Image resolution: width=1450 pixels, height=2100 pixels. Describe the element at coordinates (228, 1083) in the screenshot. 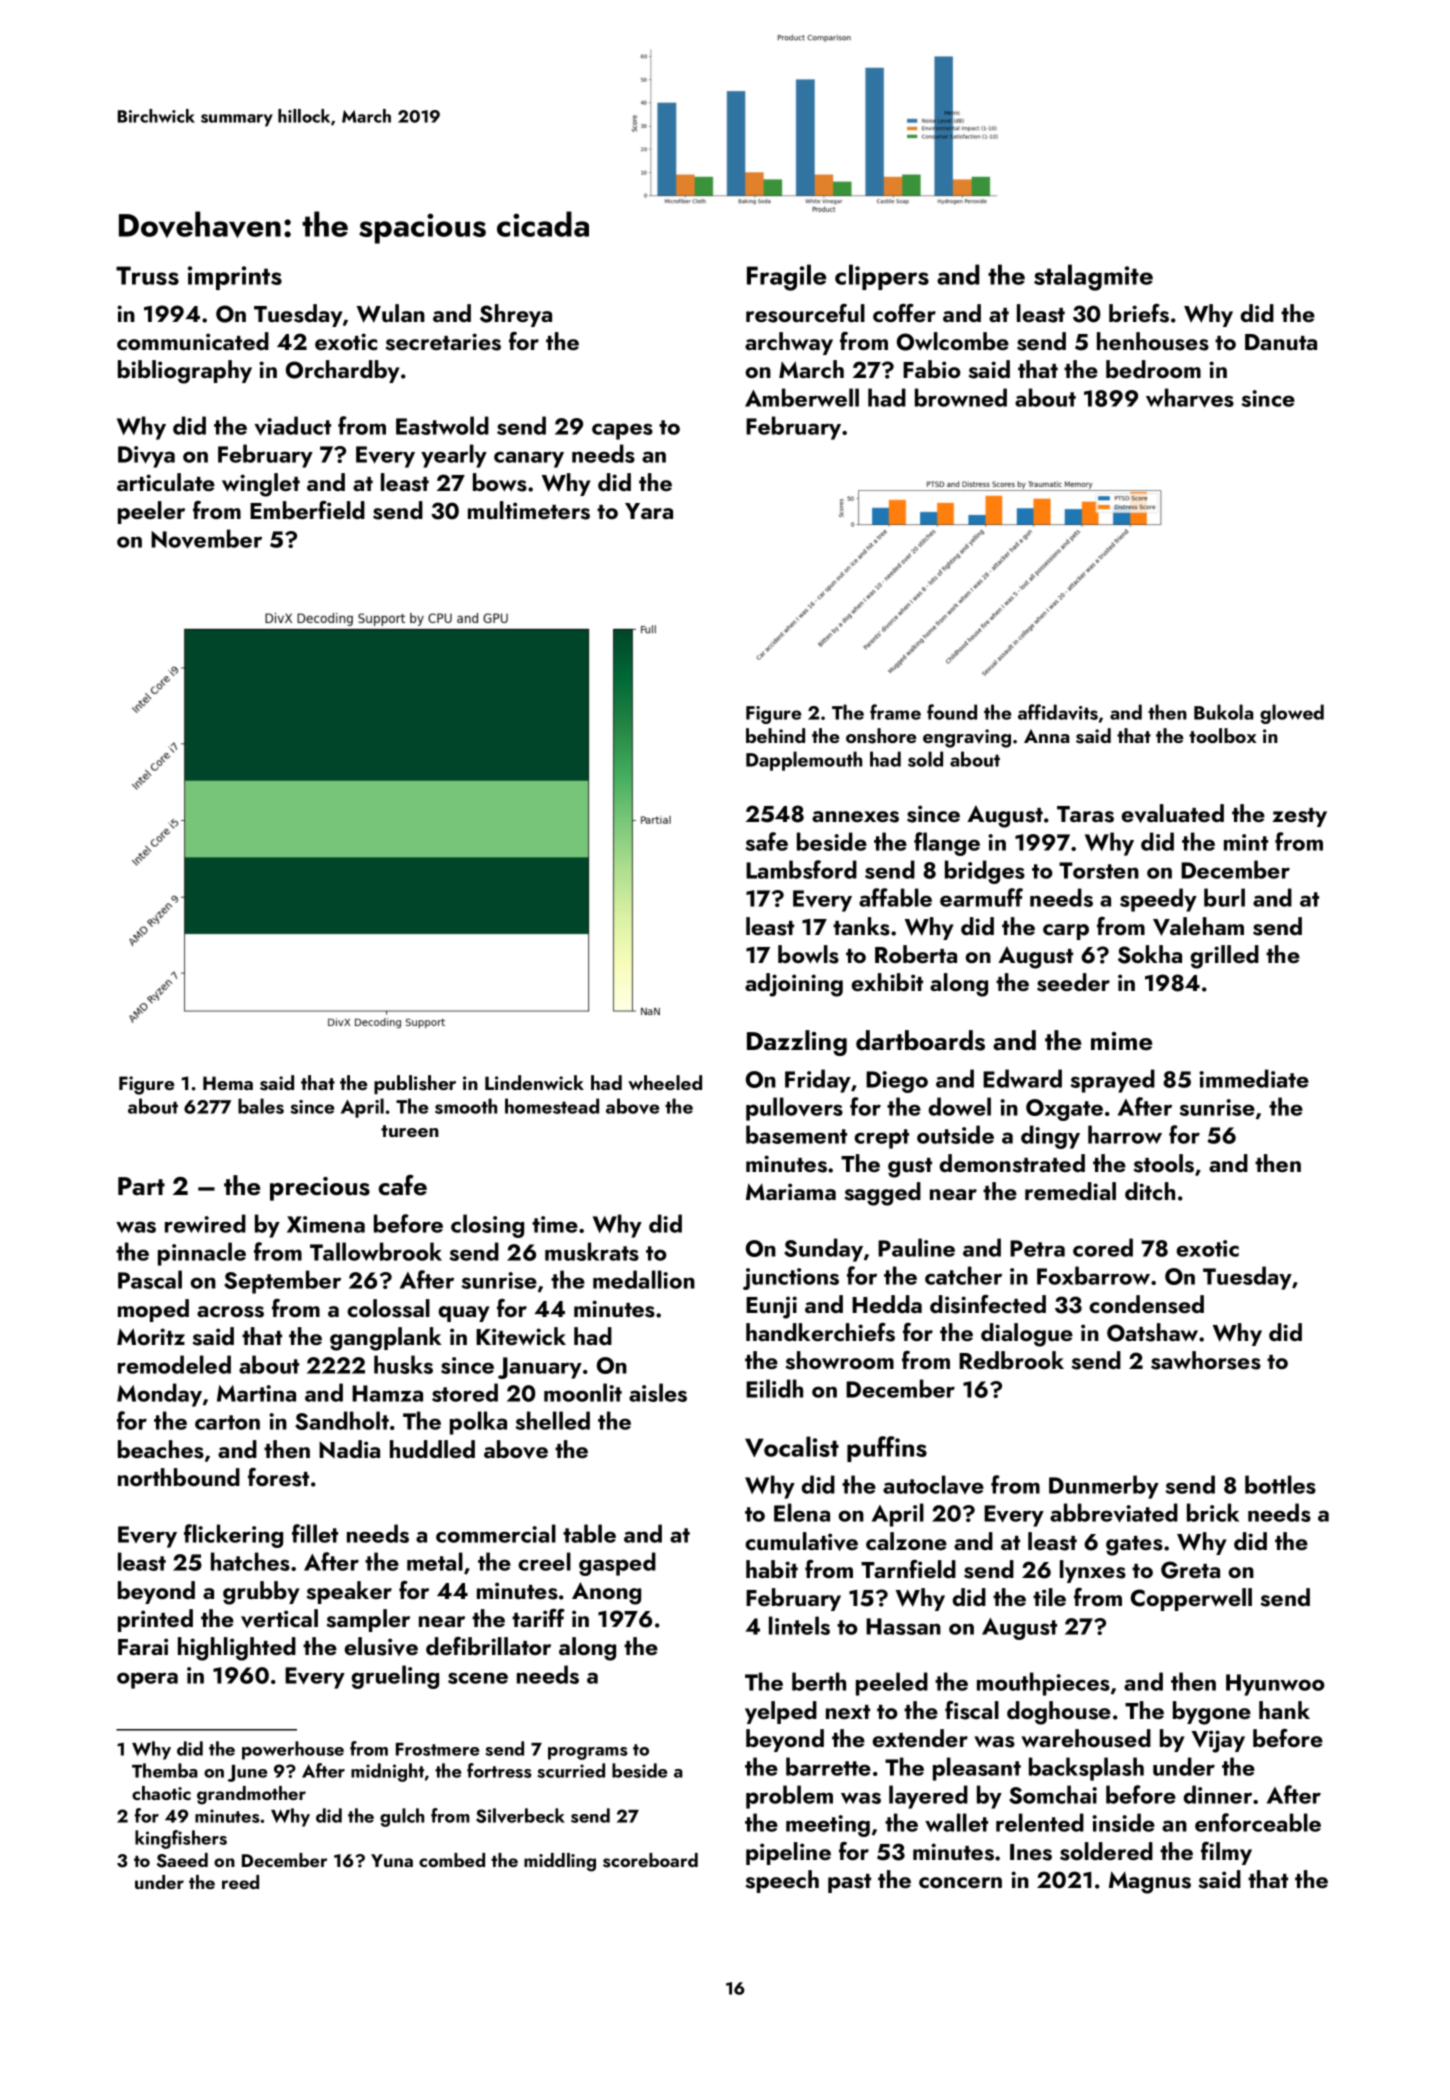

I see `Hema` at that location.
